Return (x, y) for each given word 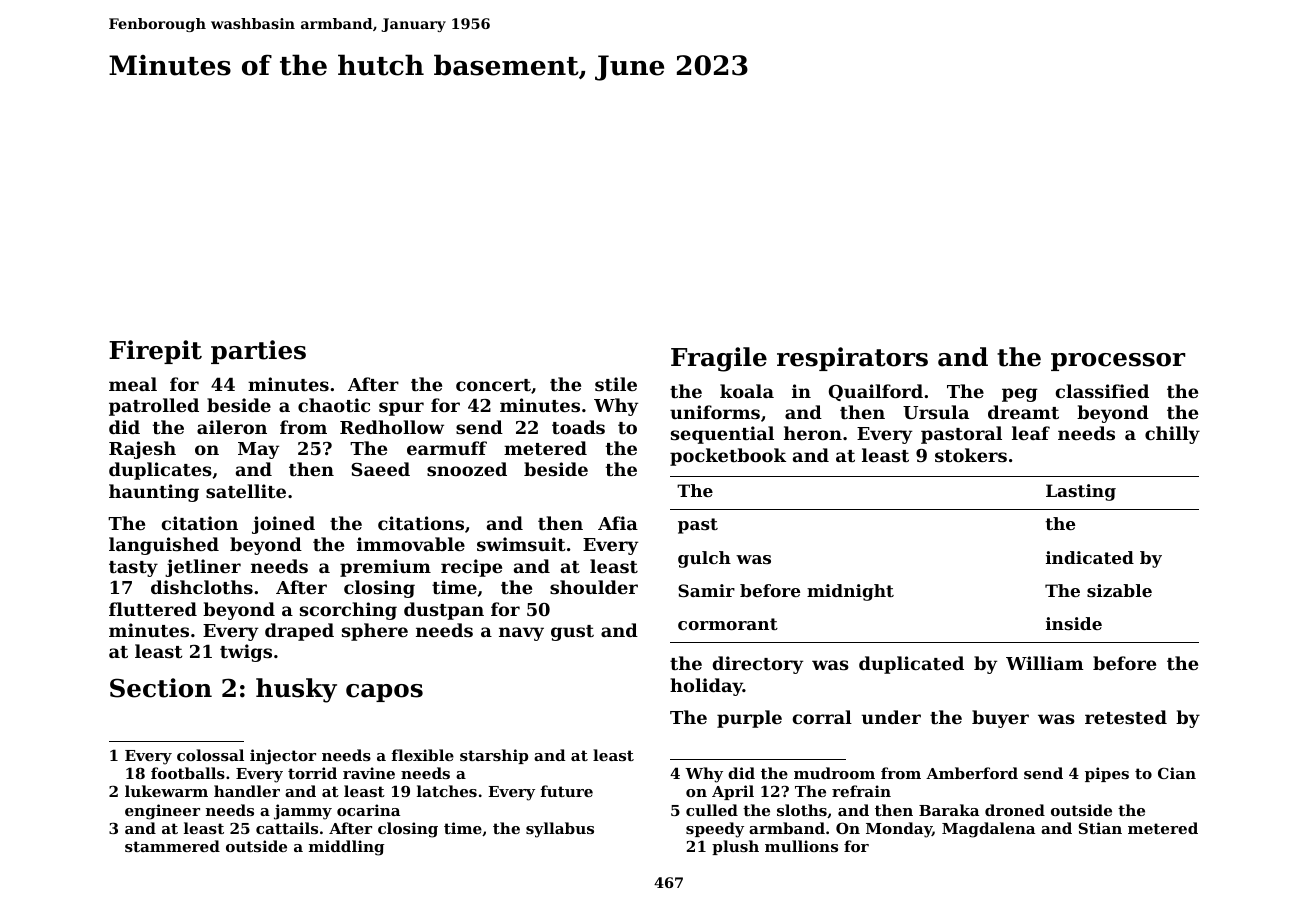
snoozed (467, 469)
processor (1118, 362)
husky (296, 690)
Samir (706, 590)
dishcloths (202, 587)
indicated (1090, 557)
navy (521, 634)
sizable (1119, 590)
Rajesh (142, 450)
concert (493, 385)
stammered (172, 846)
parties (258, 352)
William (1045, 663)
